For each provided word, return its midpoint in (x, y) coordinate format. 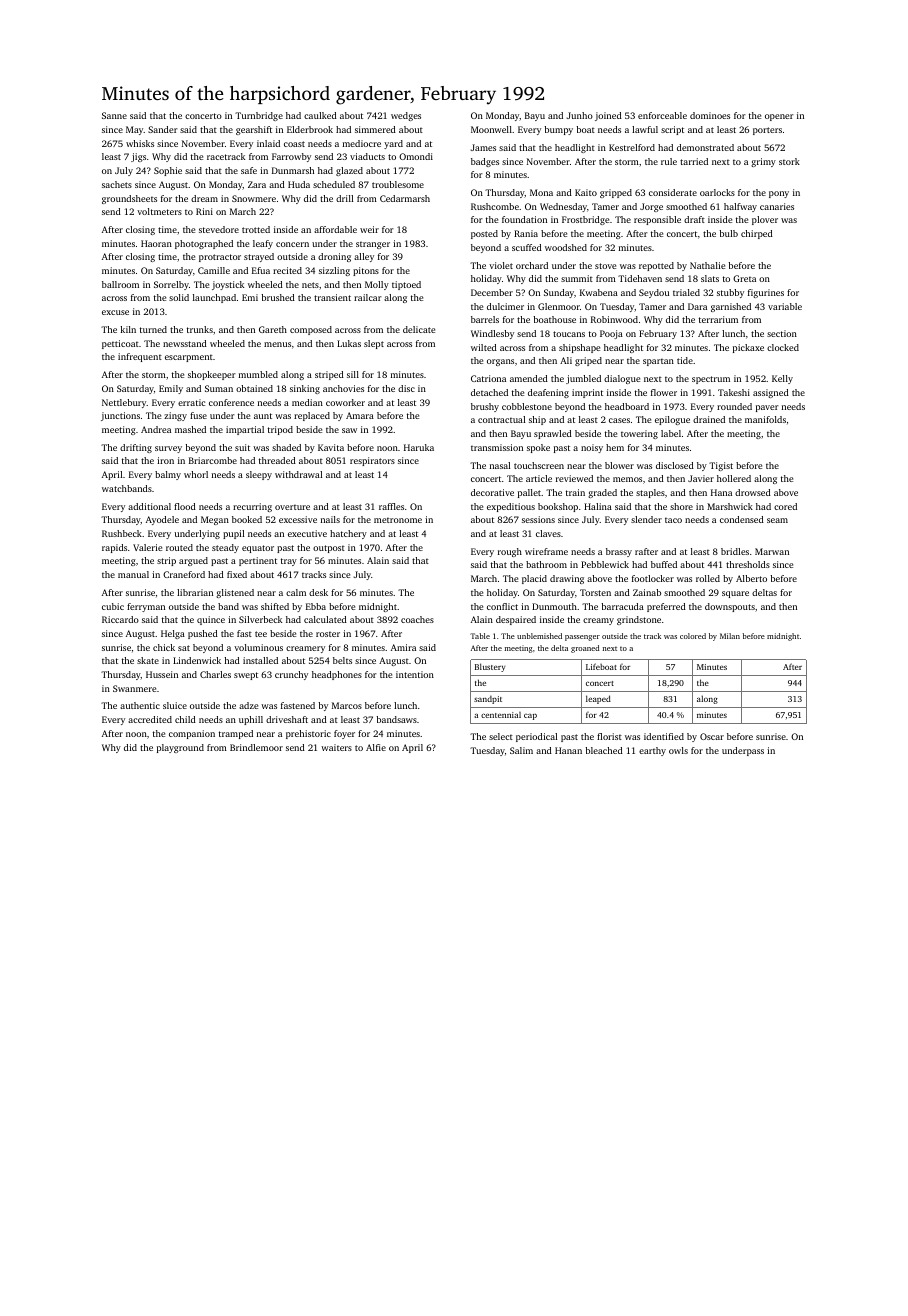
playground (180, 748)
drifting (136, 448)
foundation (524, 219)
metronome (398, 520)
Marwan (772, 551)
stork (789, 161)
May (135, 130)
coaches (417, 619)
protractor (220, 258)
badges (485, 162)
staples (650, 493)
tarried (694, 161)
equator (258, 549)
